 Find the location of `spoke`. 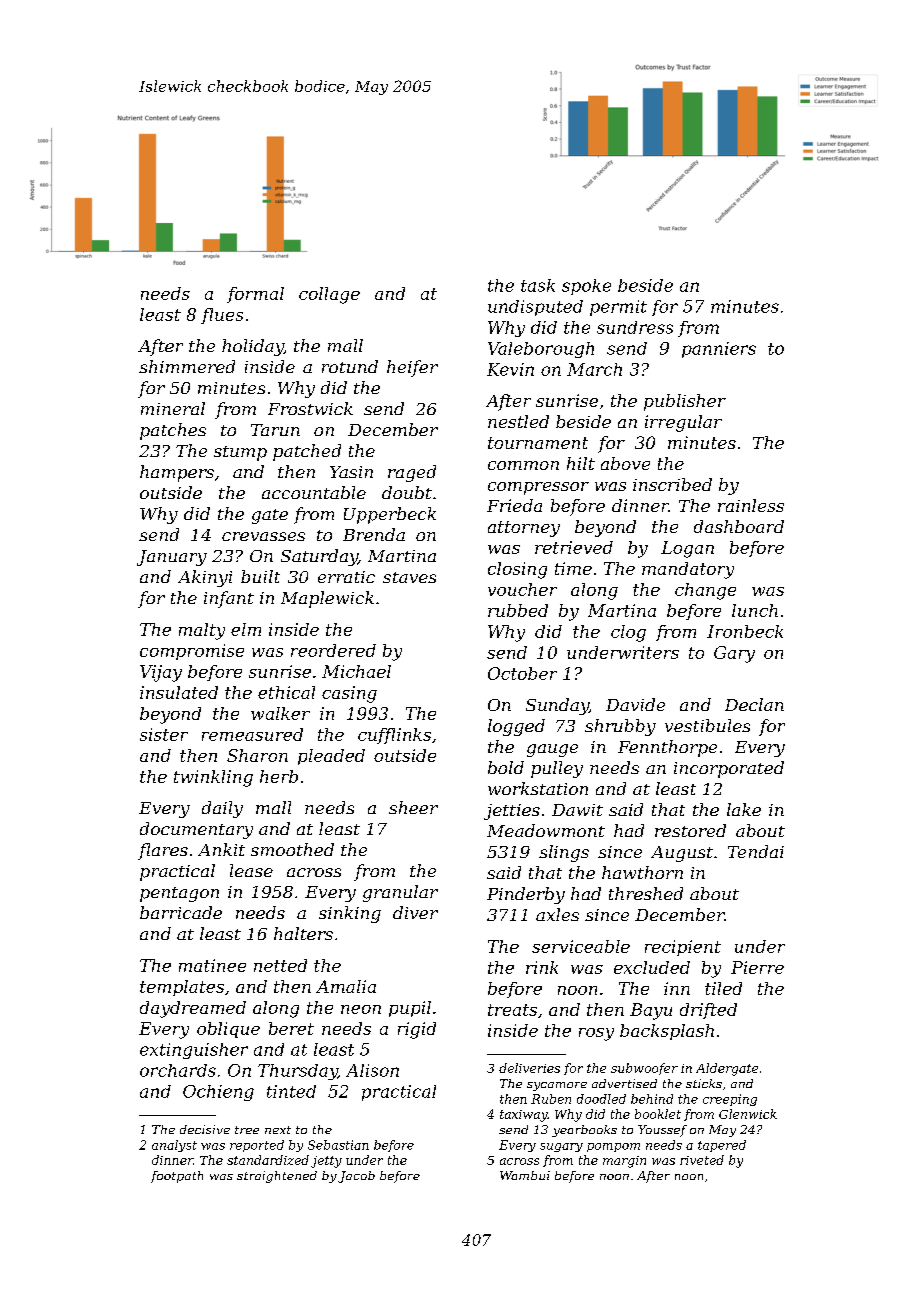

spoke is located at coordinates (586, 287).
